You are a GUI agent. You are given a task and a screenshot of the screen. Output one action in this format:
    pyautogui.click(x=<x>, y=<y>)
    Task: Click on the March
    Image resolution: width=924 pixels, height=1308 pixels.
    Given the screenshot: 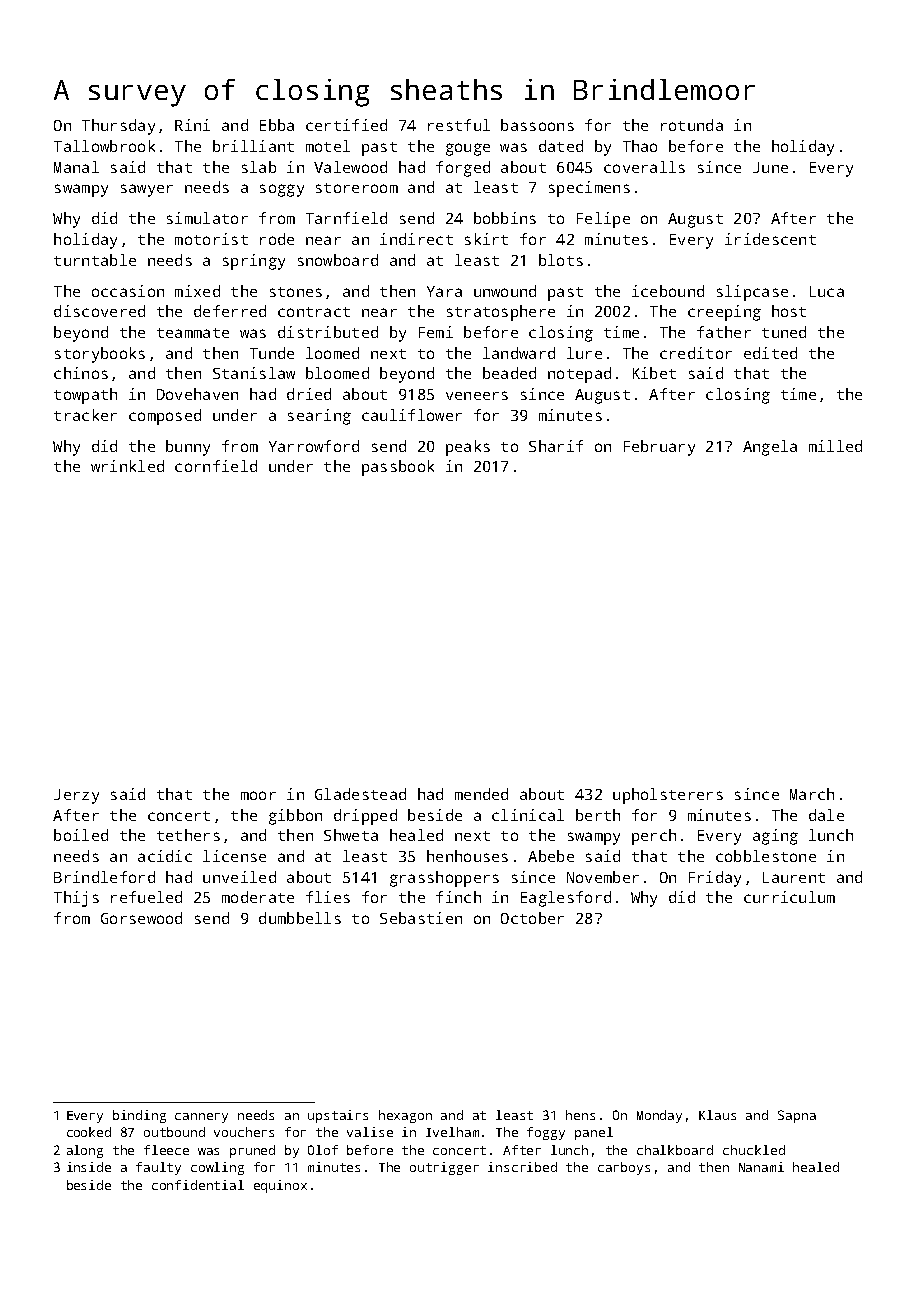 What is the action you would take?
    pyautogui.click(x=812, y=794)
